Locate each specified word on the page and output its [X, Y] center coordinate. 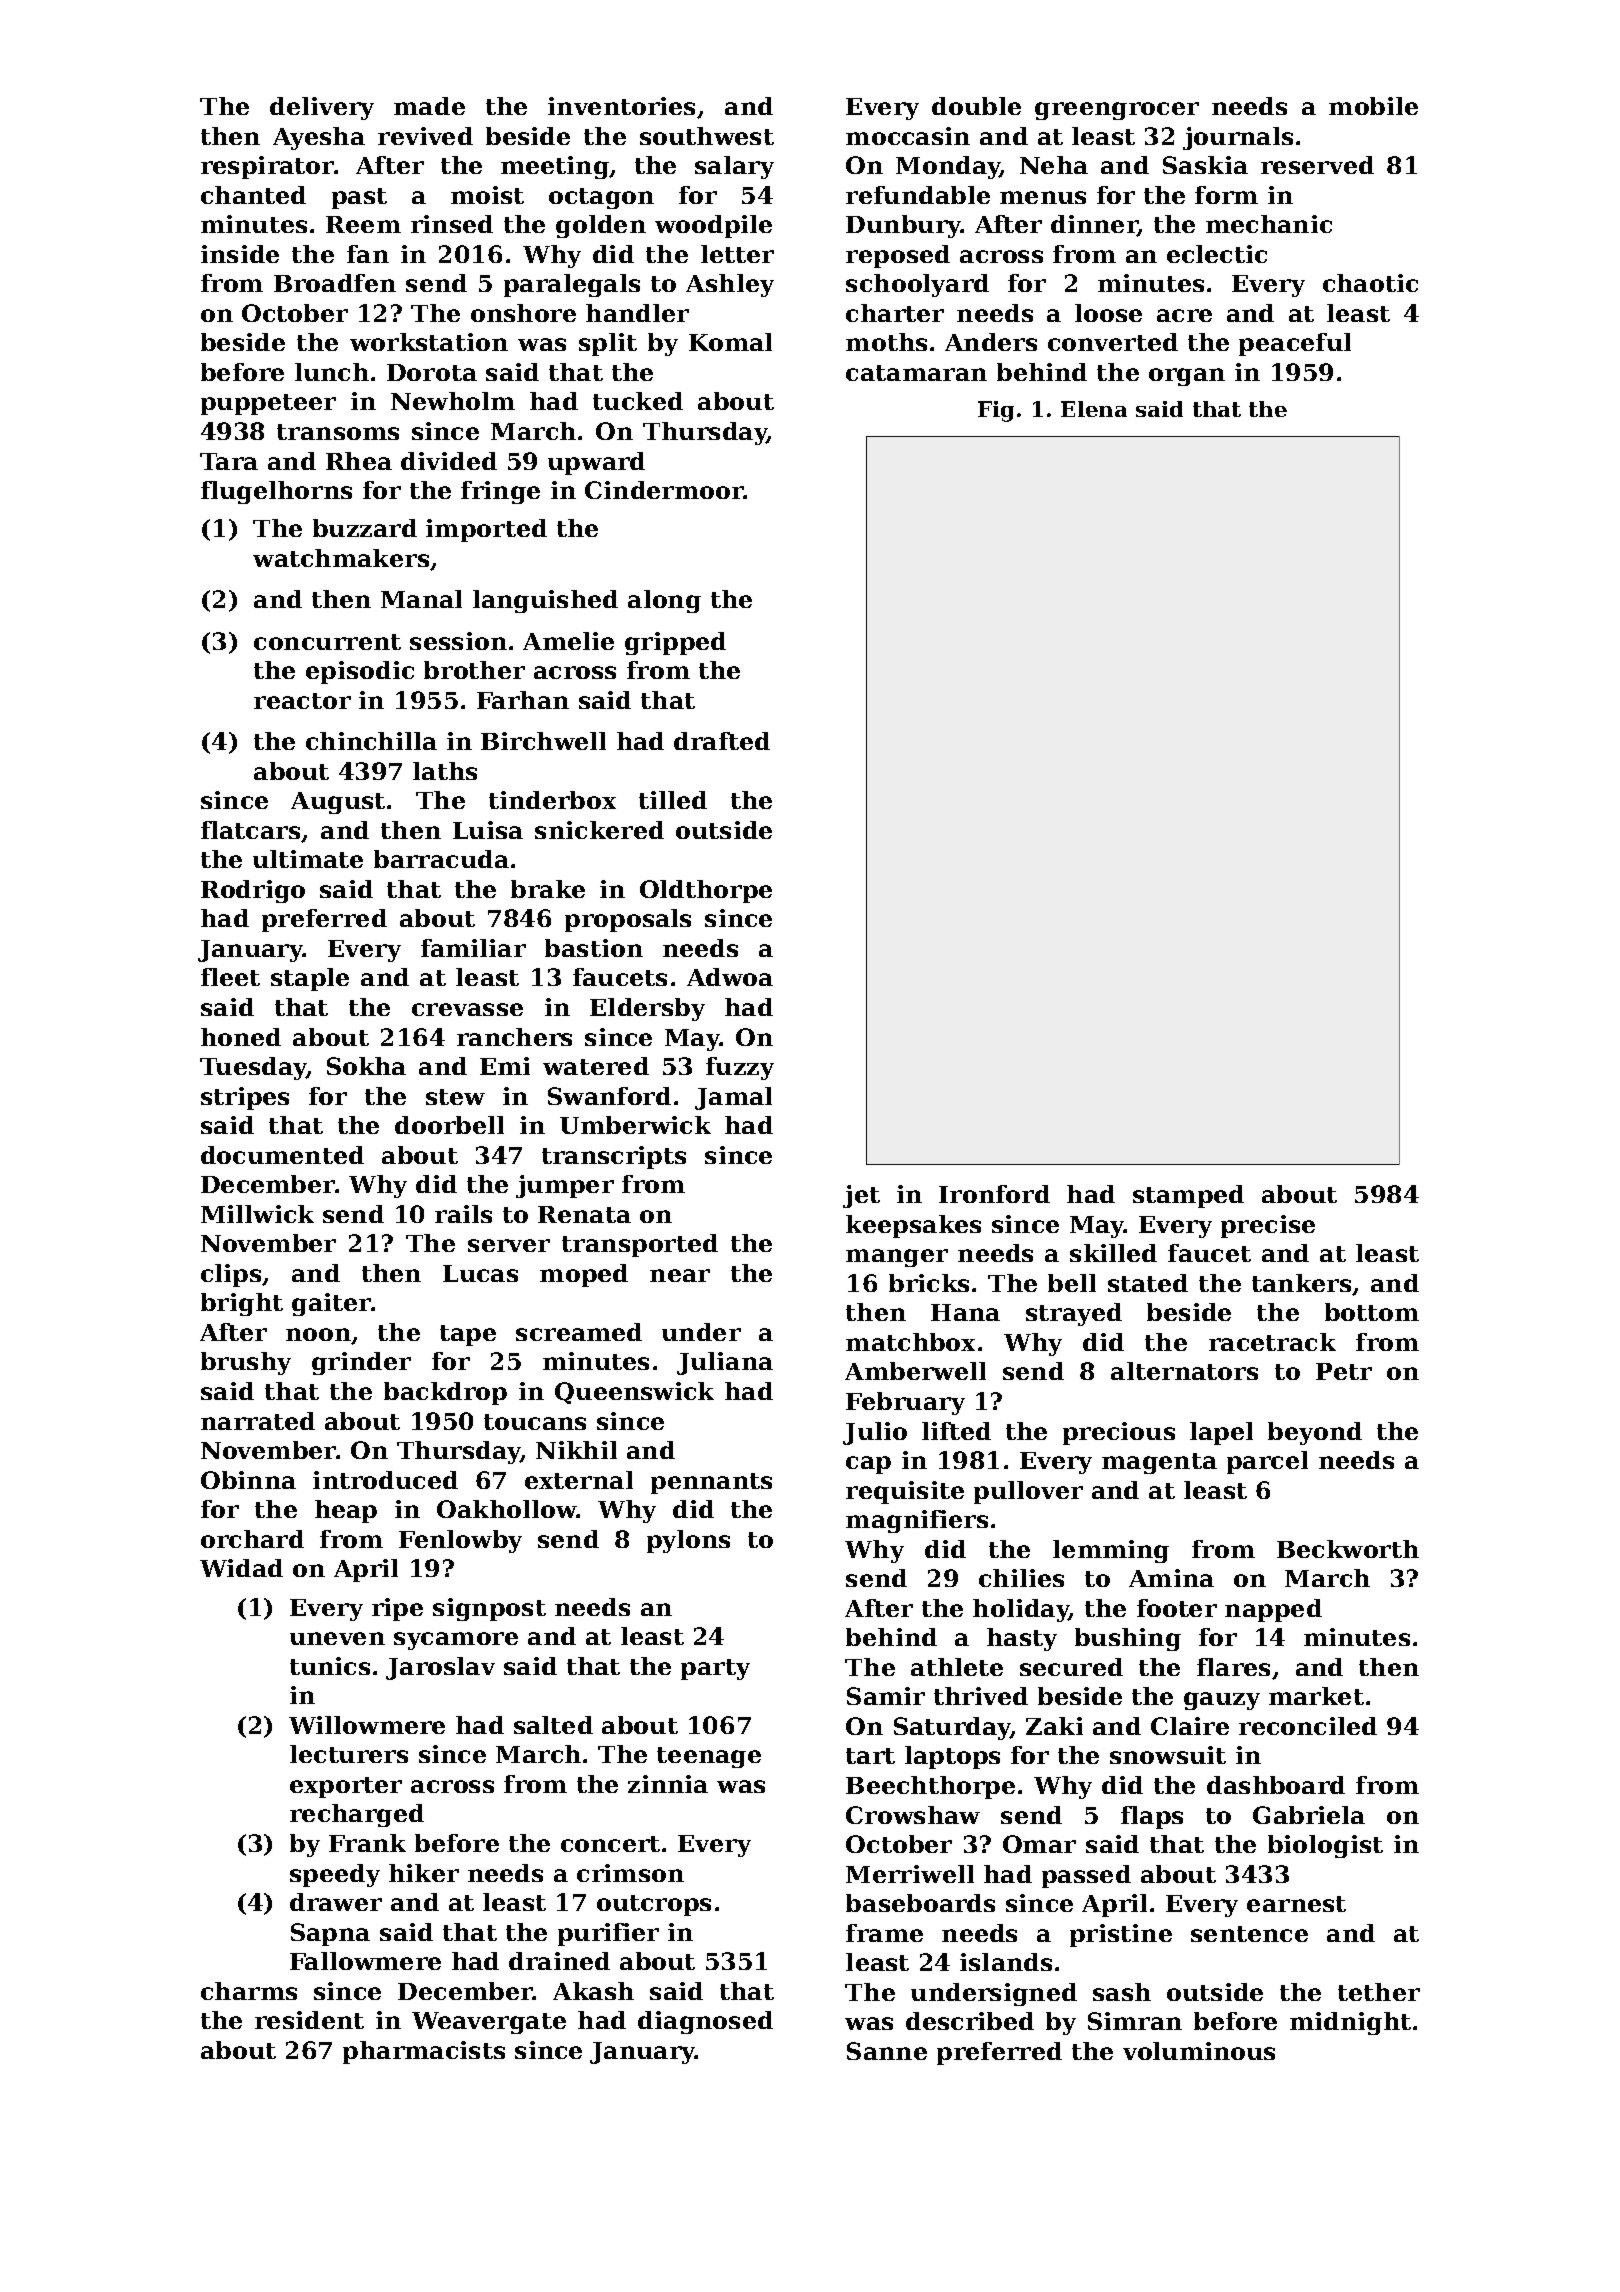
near [680, 1275]
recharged [357, 1815]
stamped [1188, 1196]
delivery [322, 108]
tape [468, 1335]
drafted [722, 741]
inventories [621, 106]
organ [1187, 377]
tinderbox [552, 800]
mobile [1373, 106]
